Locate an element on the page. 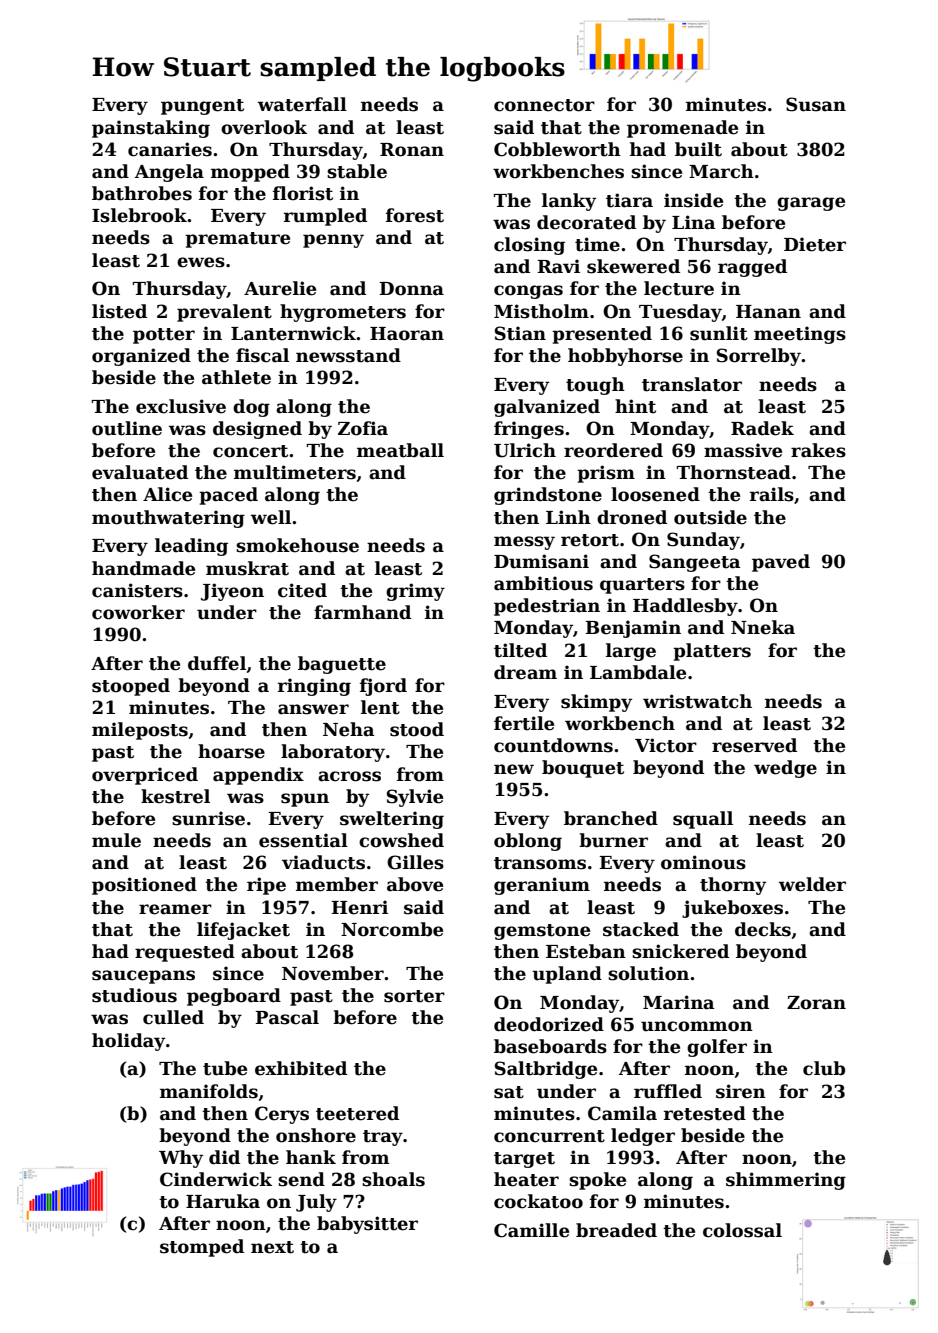 The height and width of the document is (1333, 938). tilted is located at coordinates (520, 650).
